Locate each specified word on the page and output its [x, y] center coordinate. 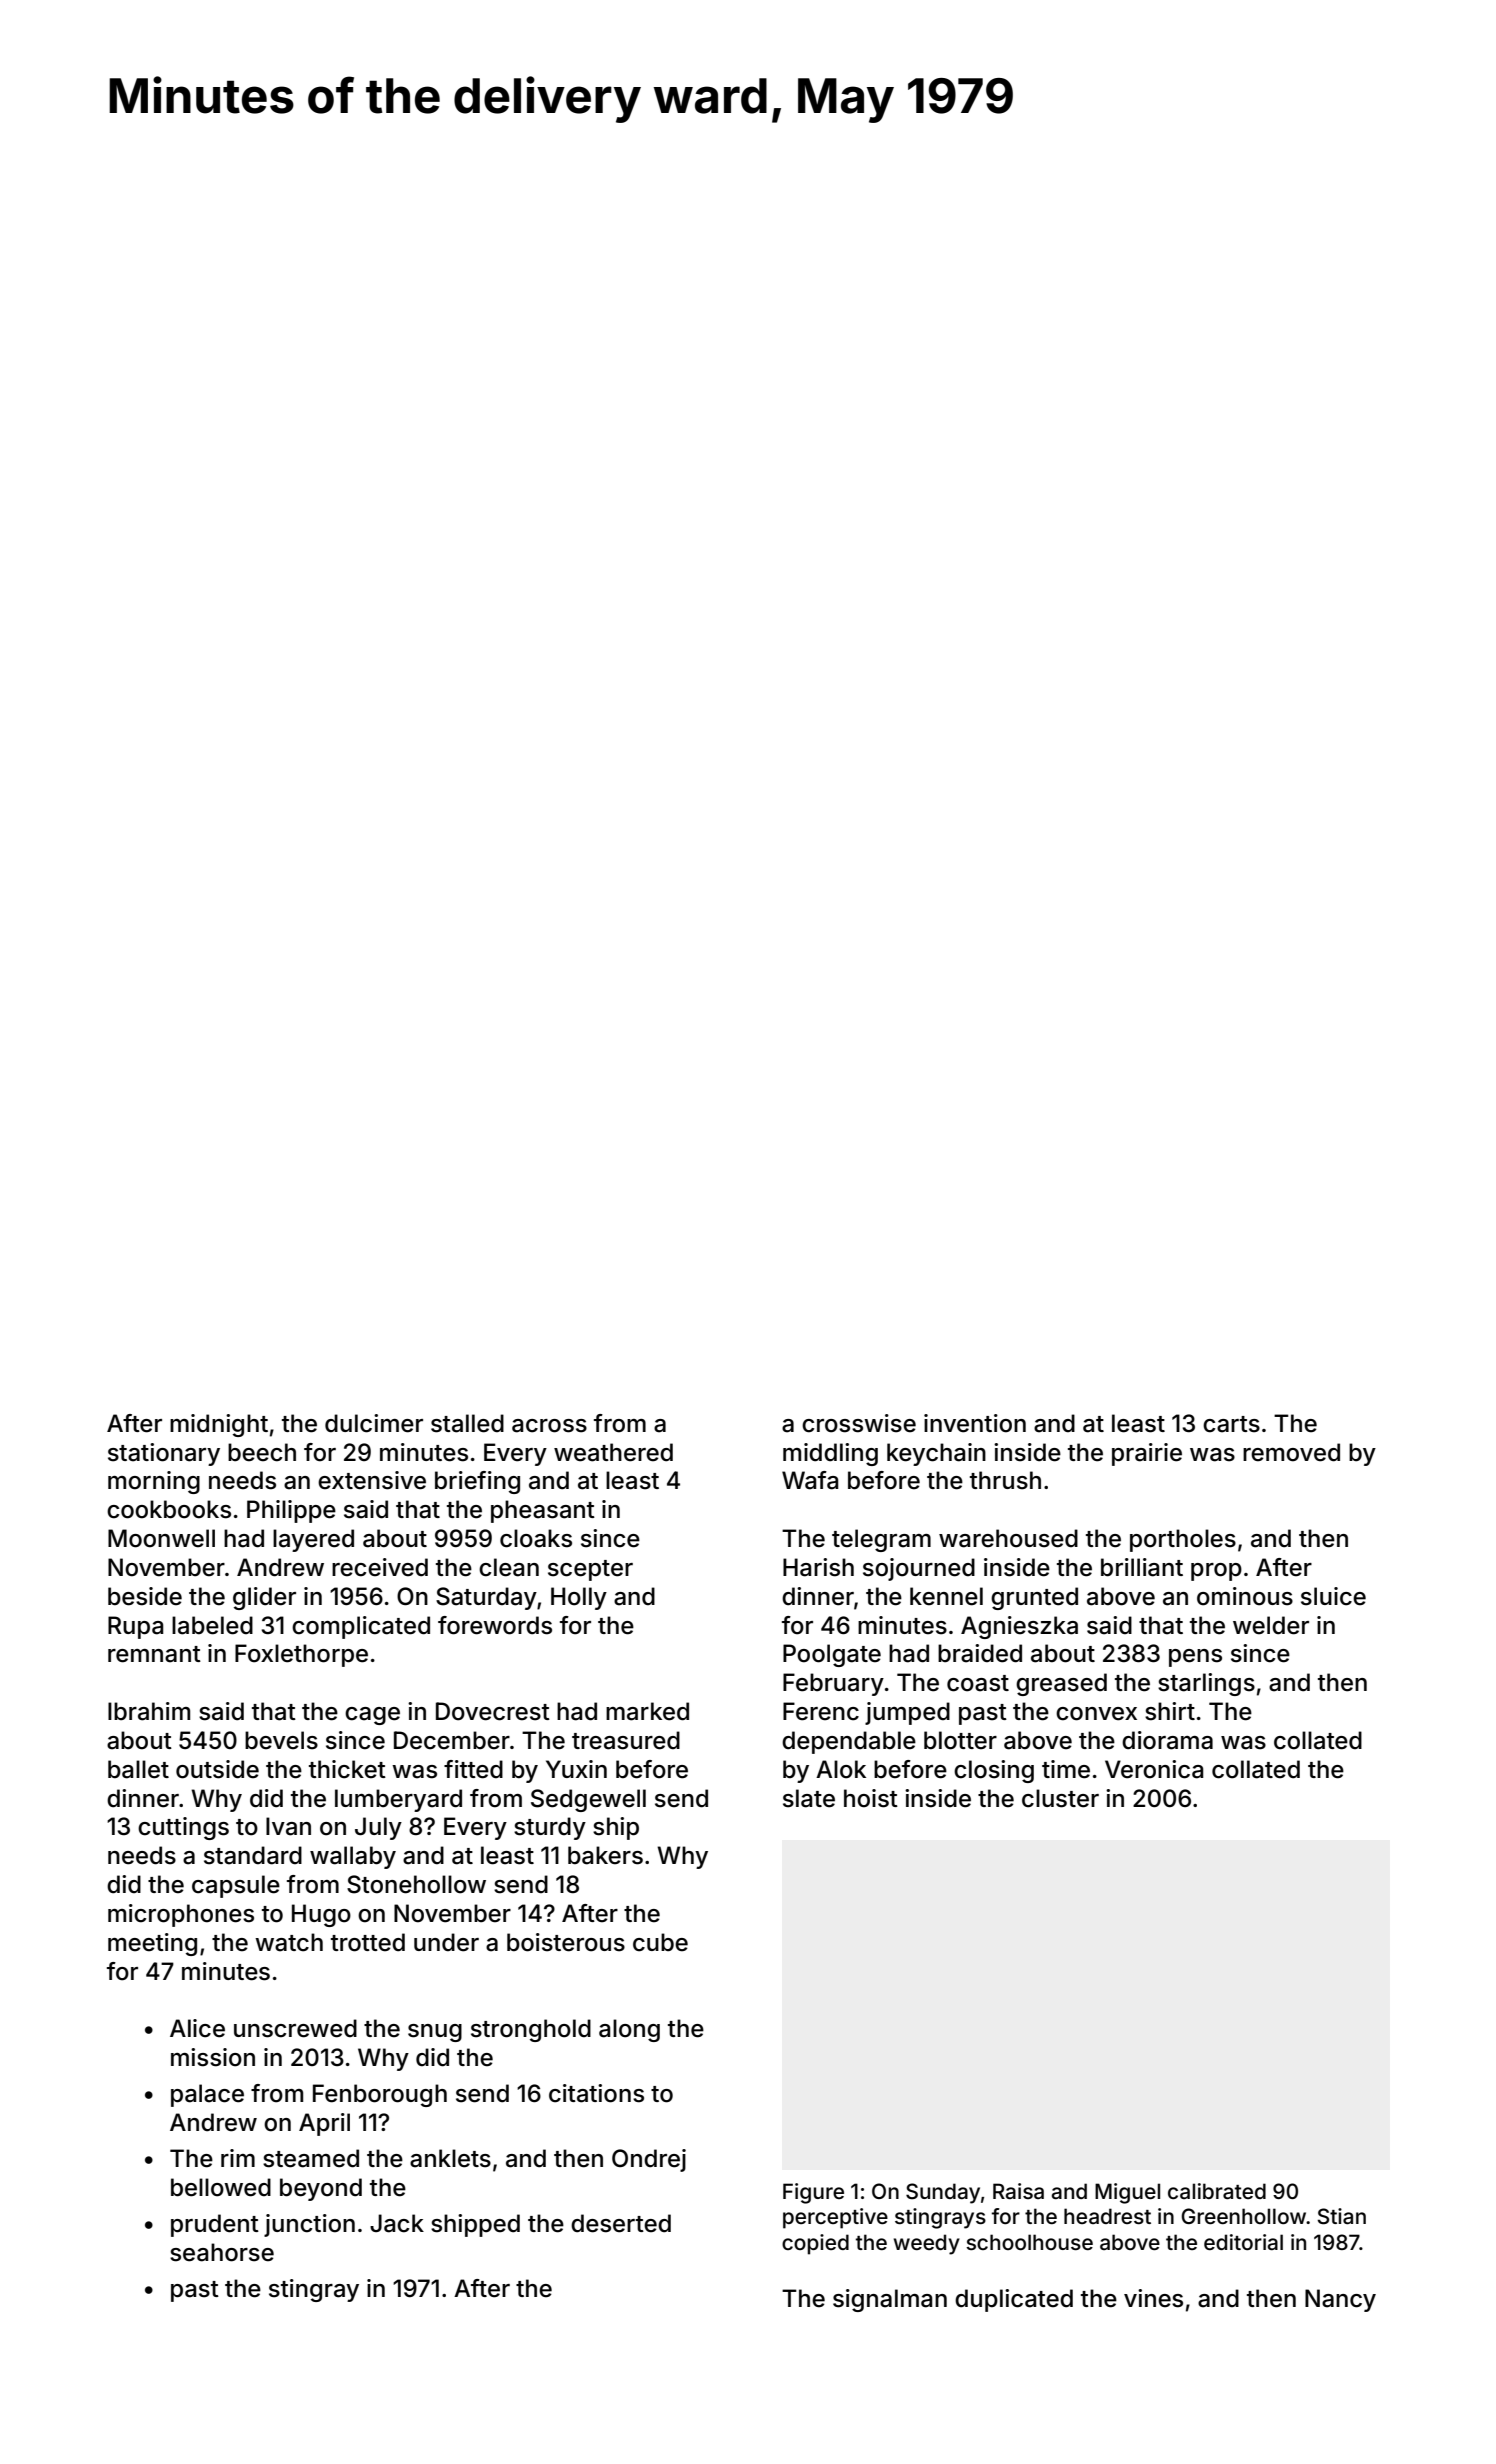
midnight [219, 1425]
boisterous [566, 1942]
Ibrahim [149, 1711]
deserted [621, 2223]
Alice [197, 2028]
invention [975, 1423]
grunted [1034, 1598]
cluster [1060, 1798]
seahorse [222, 2252]
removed [1291, 1452]
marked [647, 1711]
